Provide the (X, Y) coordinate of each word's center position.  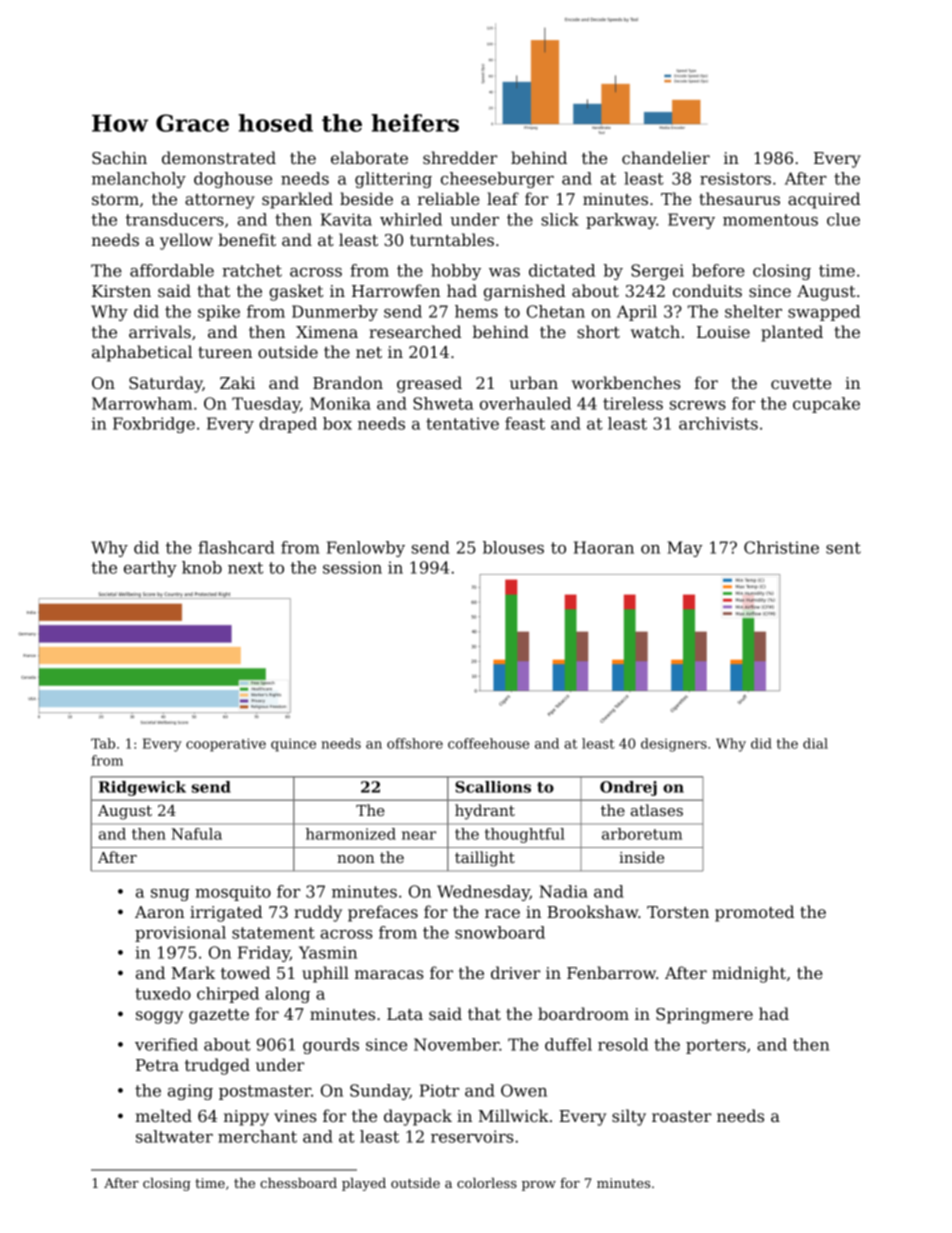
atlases (657, 810)
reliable (449, 198)
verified (166, 1044)
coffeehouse (488, 743)
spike (219, 313)
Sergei (657, 272)
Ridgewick (142, 788)
